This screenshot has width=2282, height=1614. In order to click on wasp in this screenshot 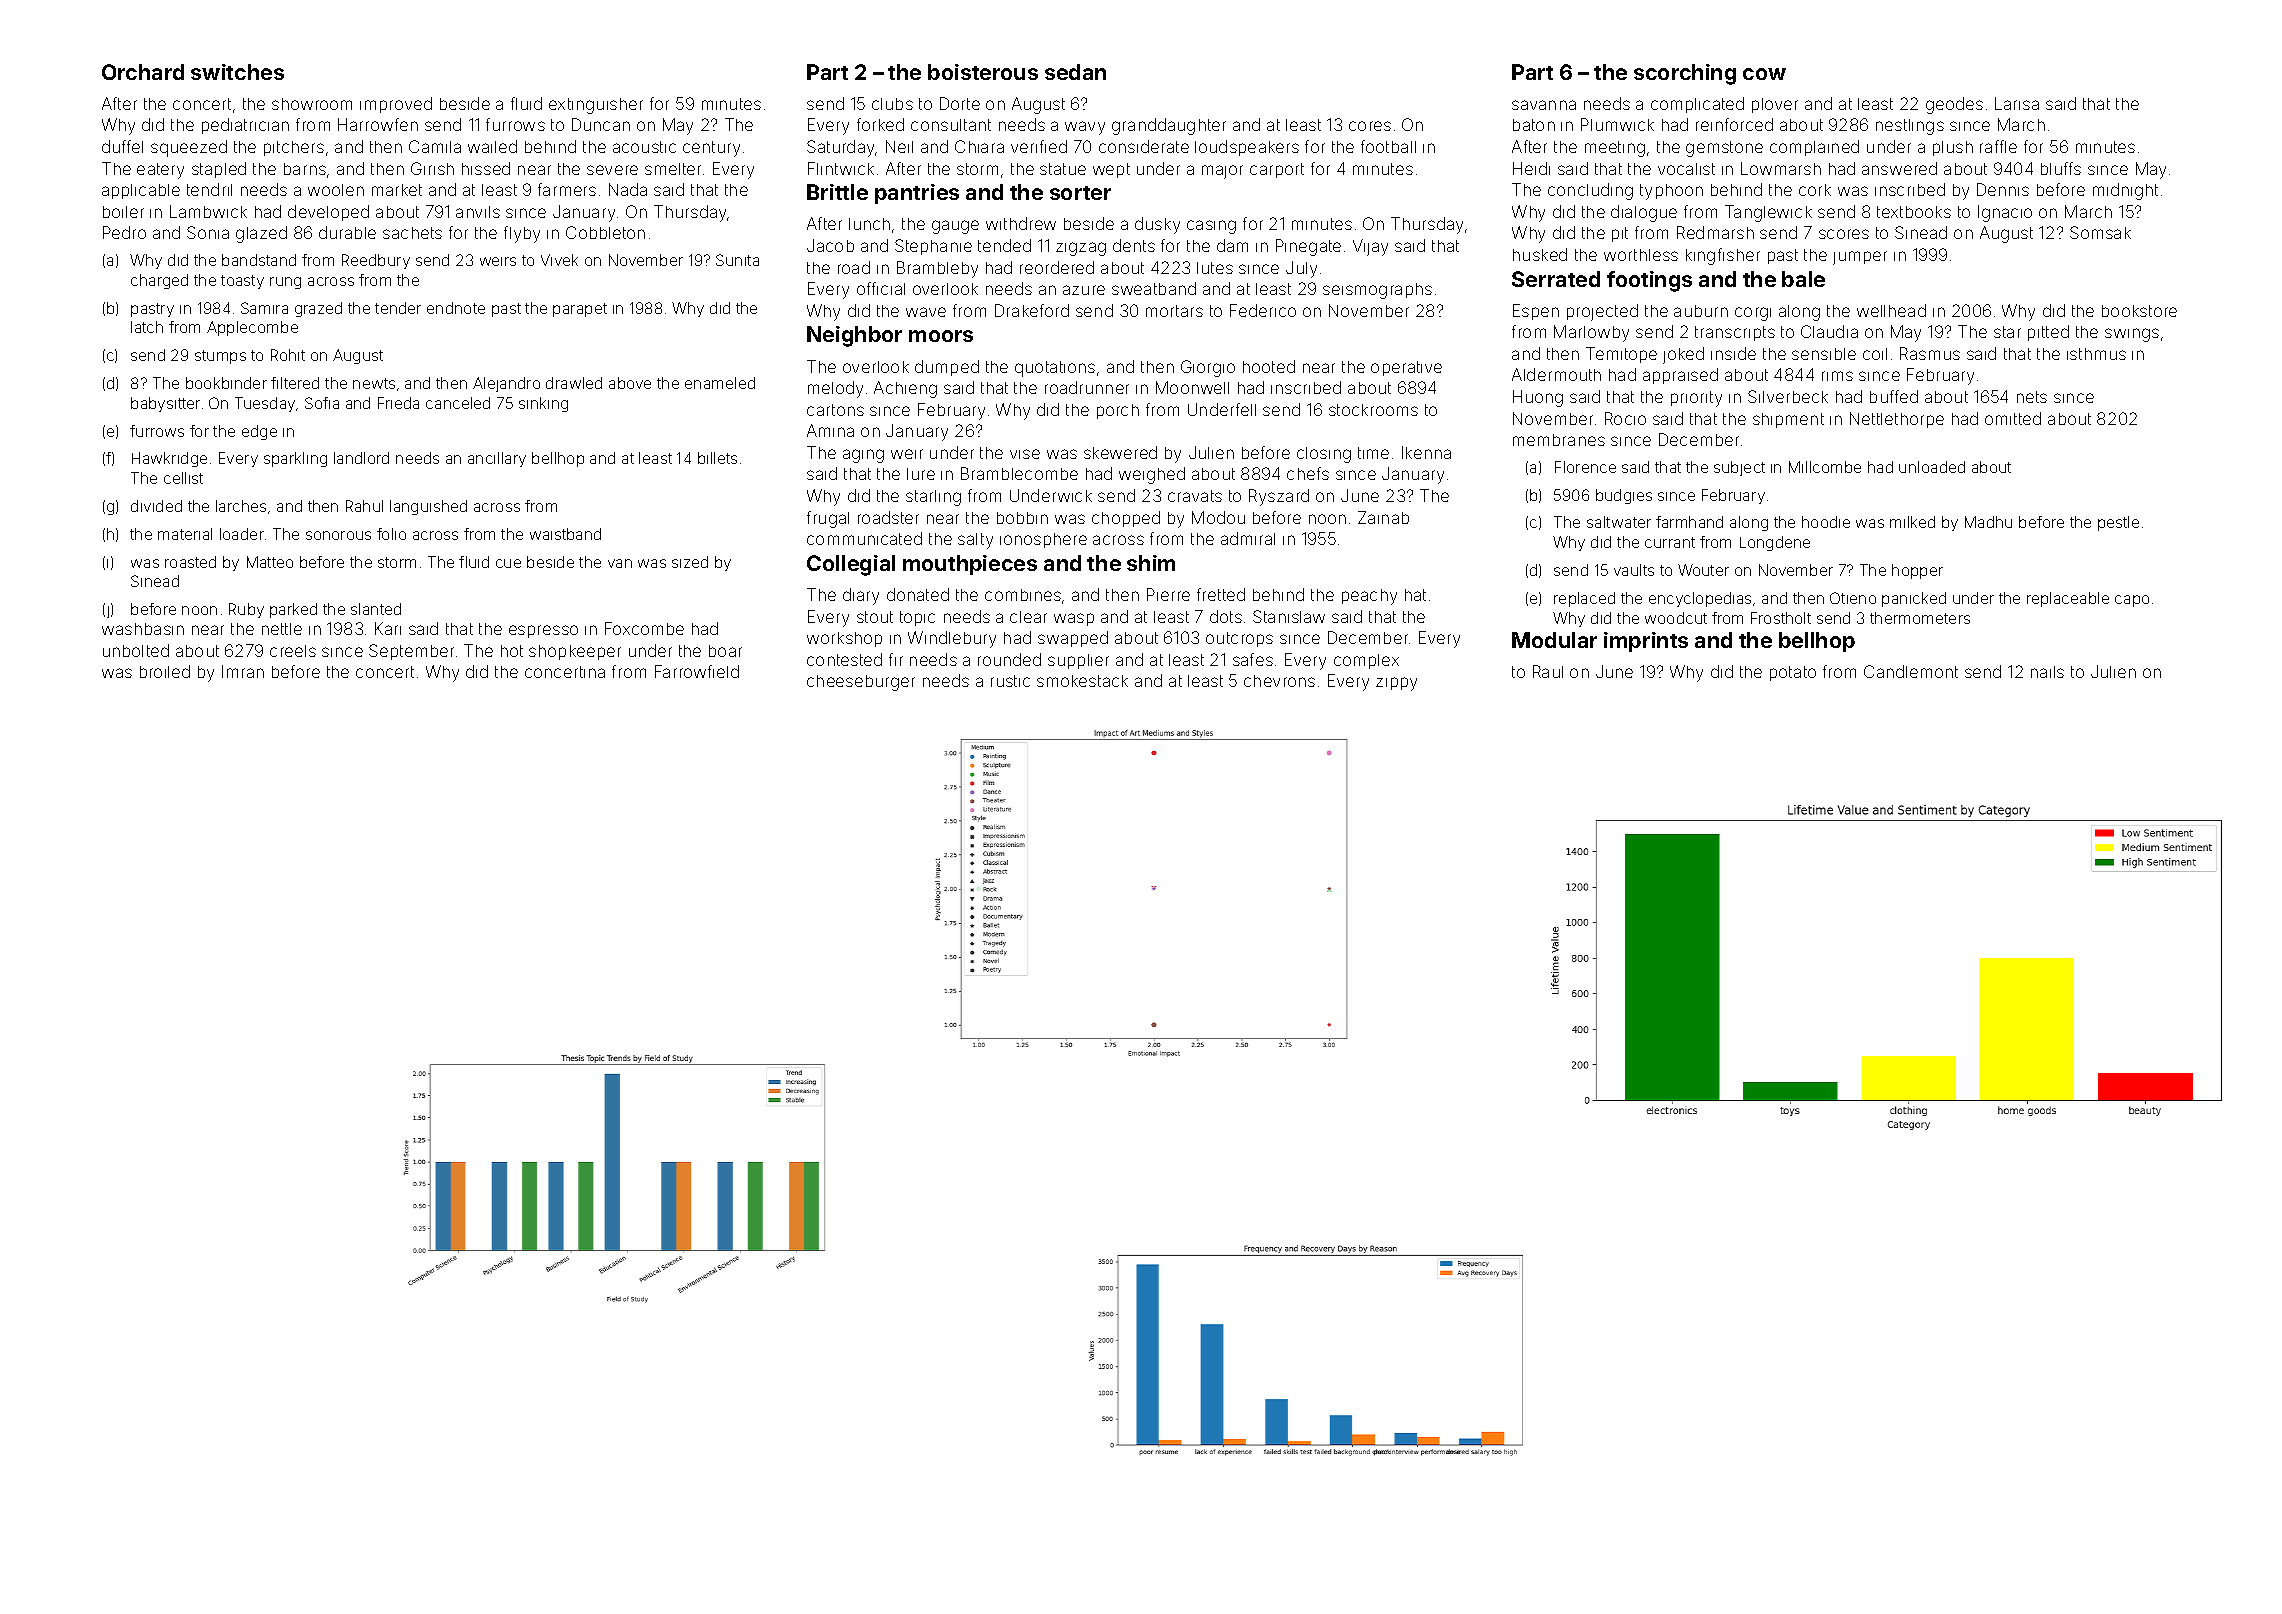, I will do `click(1074, 619)`.
